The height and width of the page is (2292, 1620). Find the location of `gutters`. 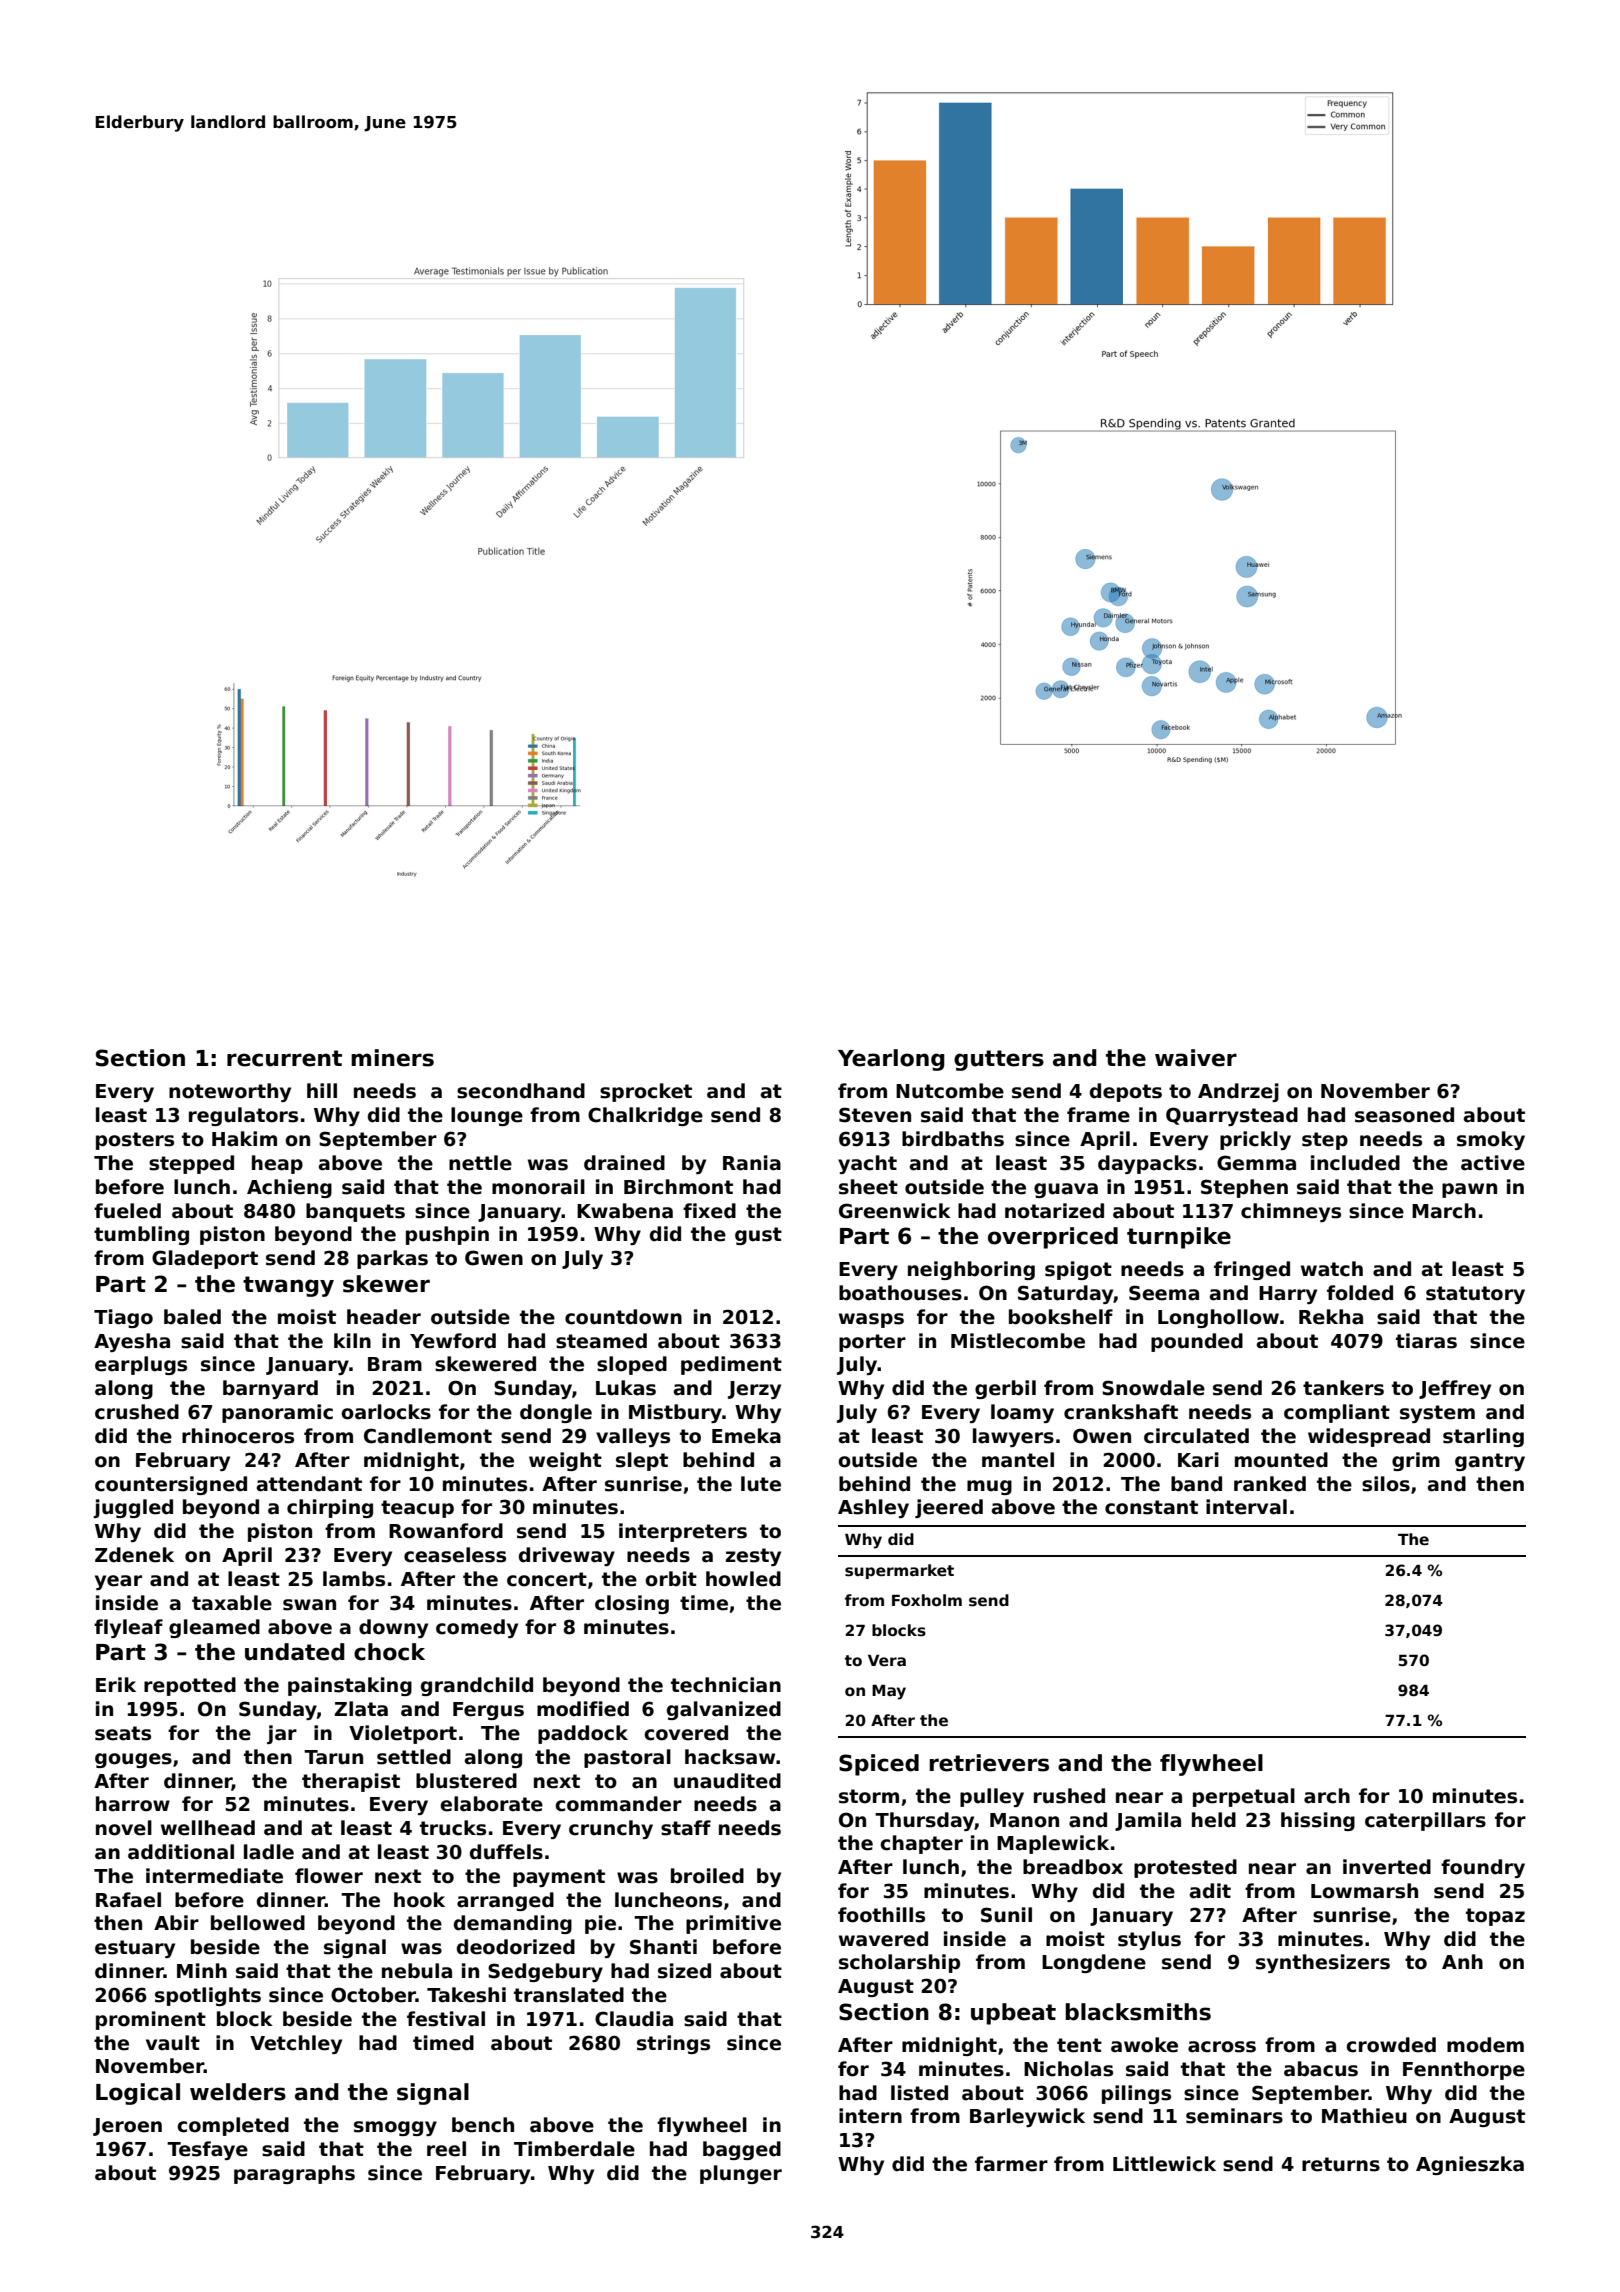

gutters is located at coordinates (999, 1060).
